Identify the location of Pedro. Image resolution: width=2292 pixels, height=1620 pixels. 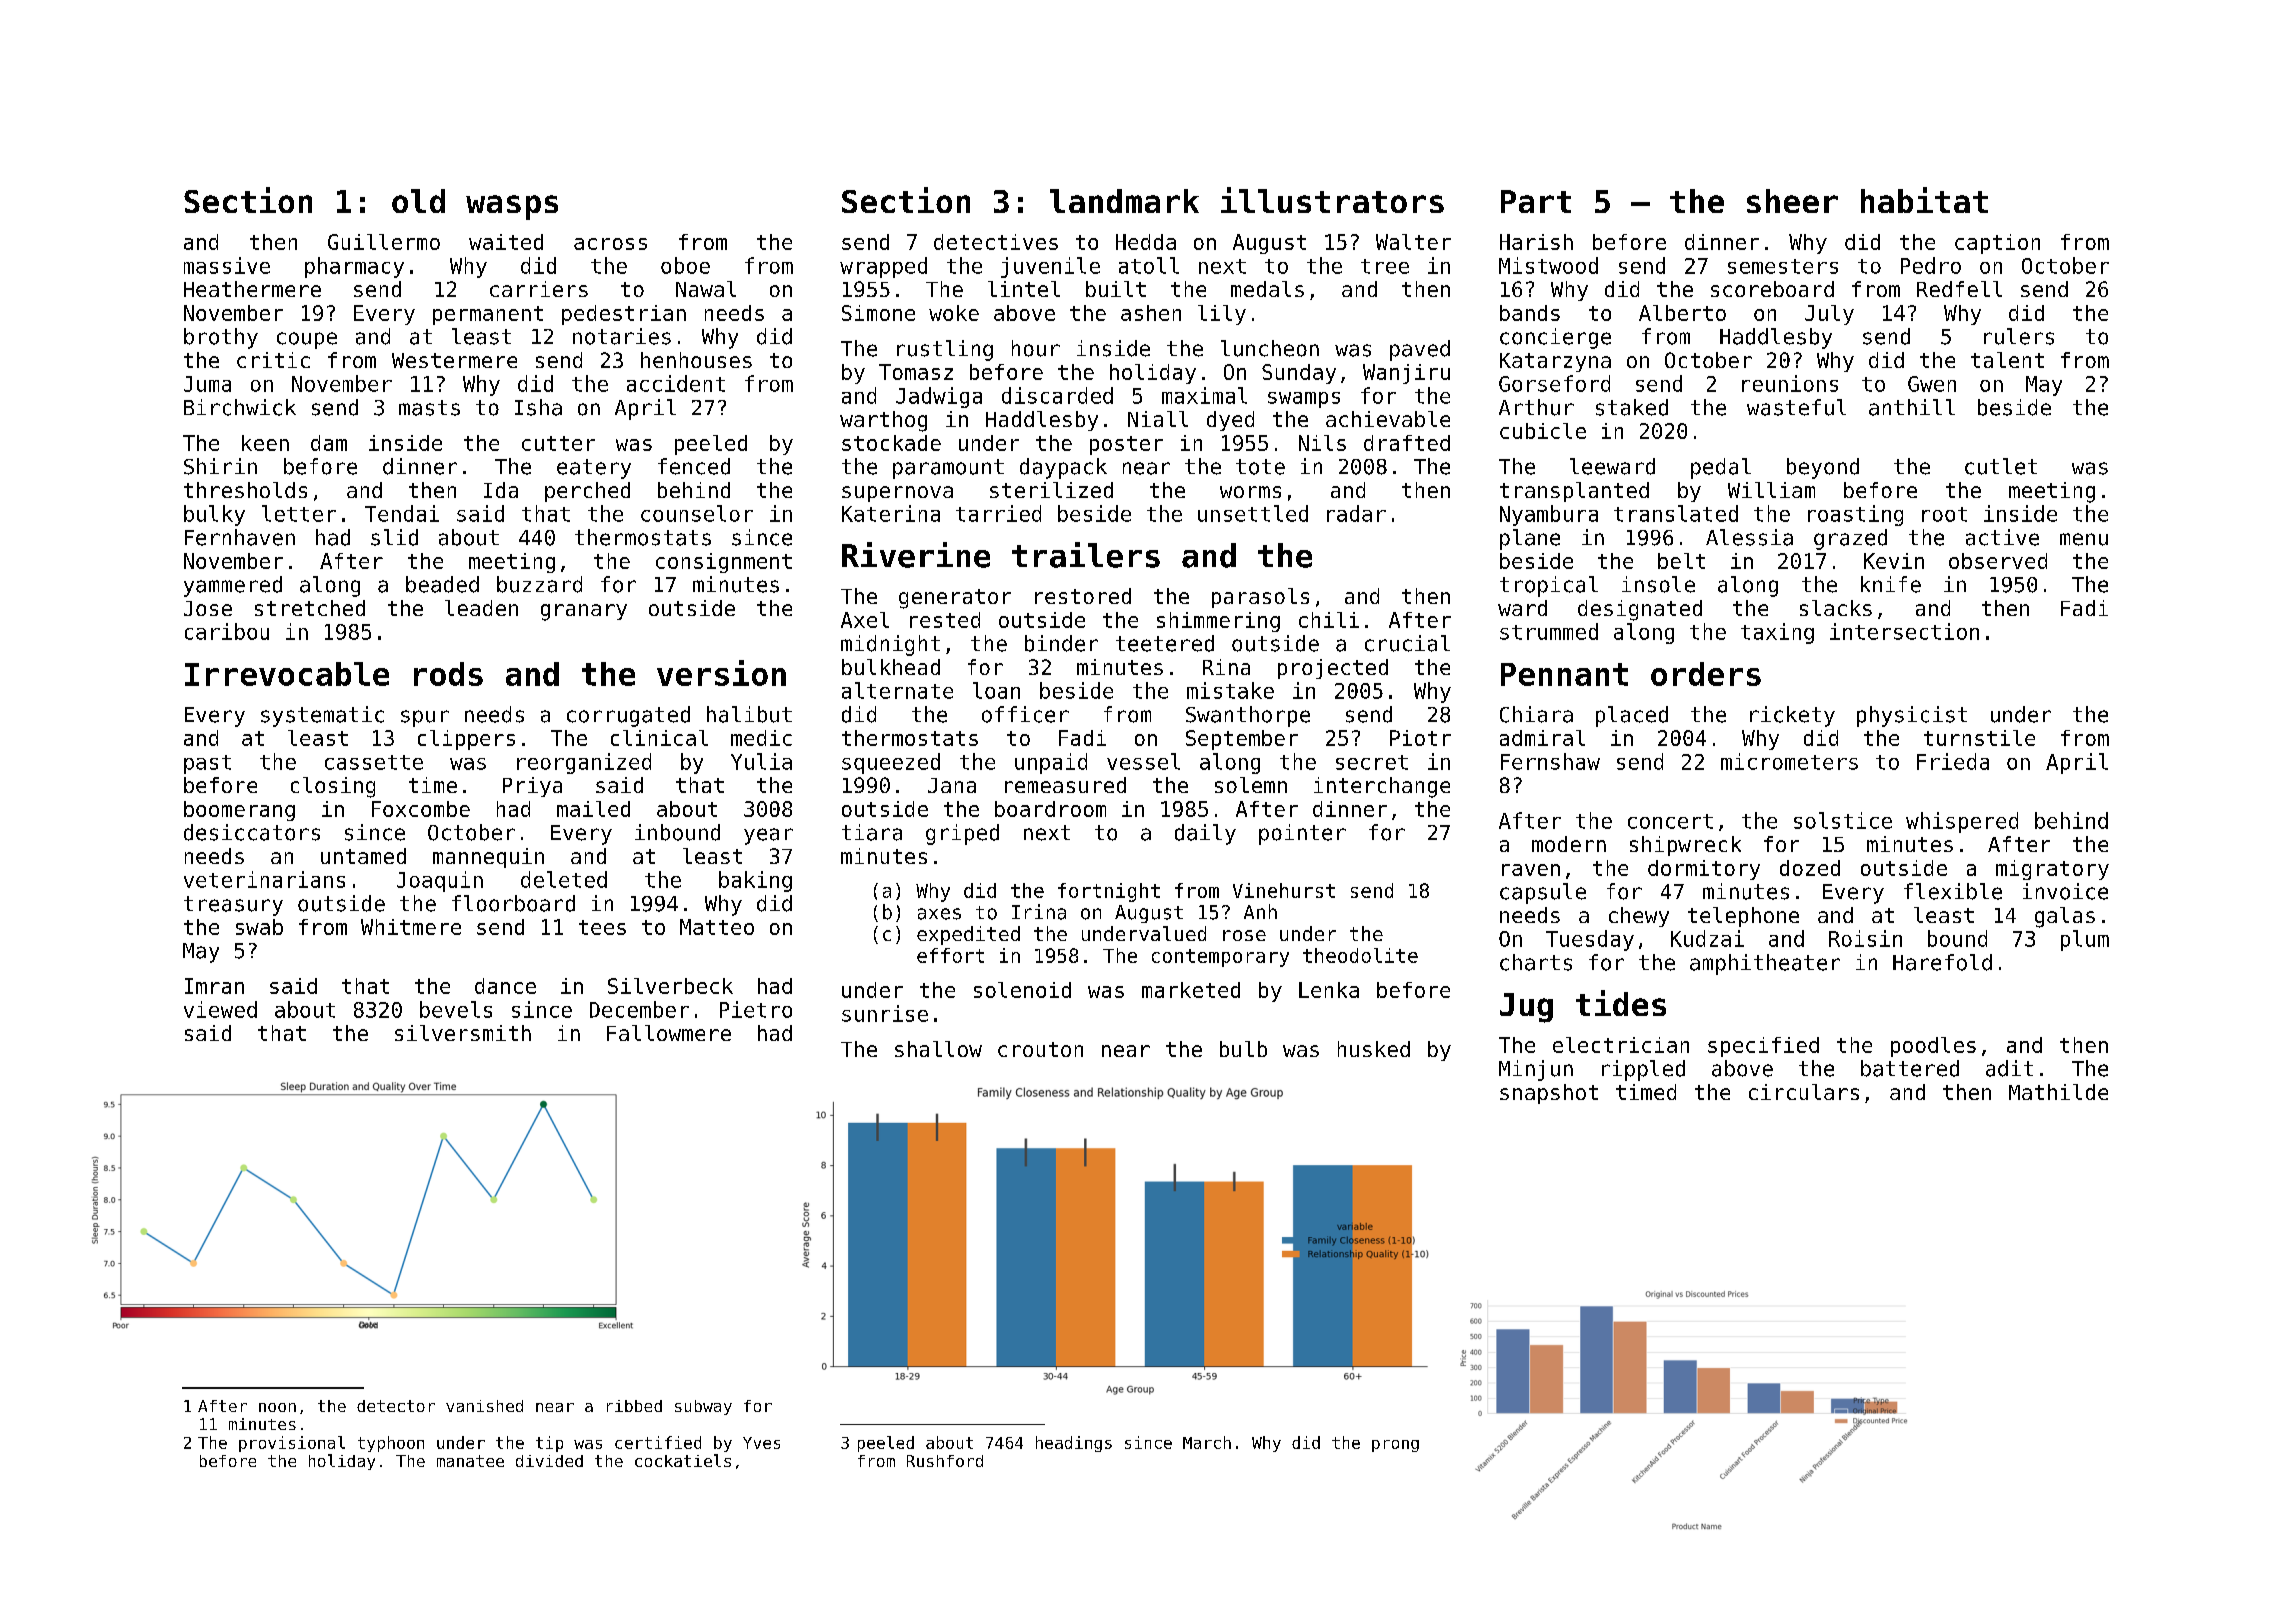
(1931, 265).
